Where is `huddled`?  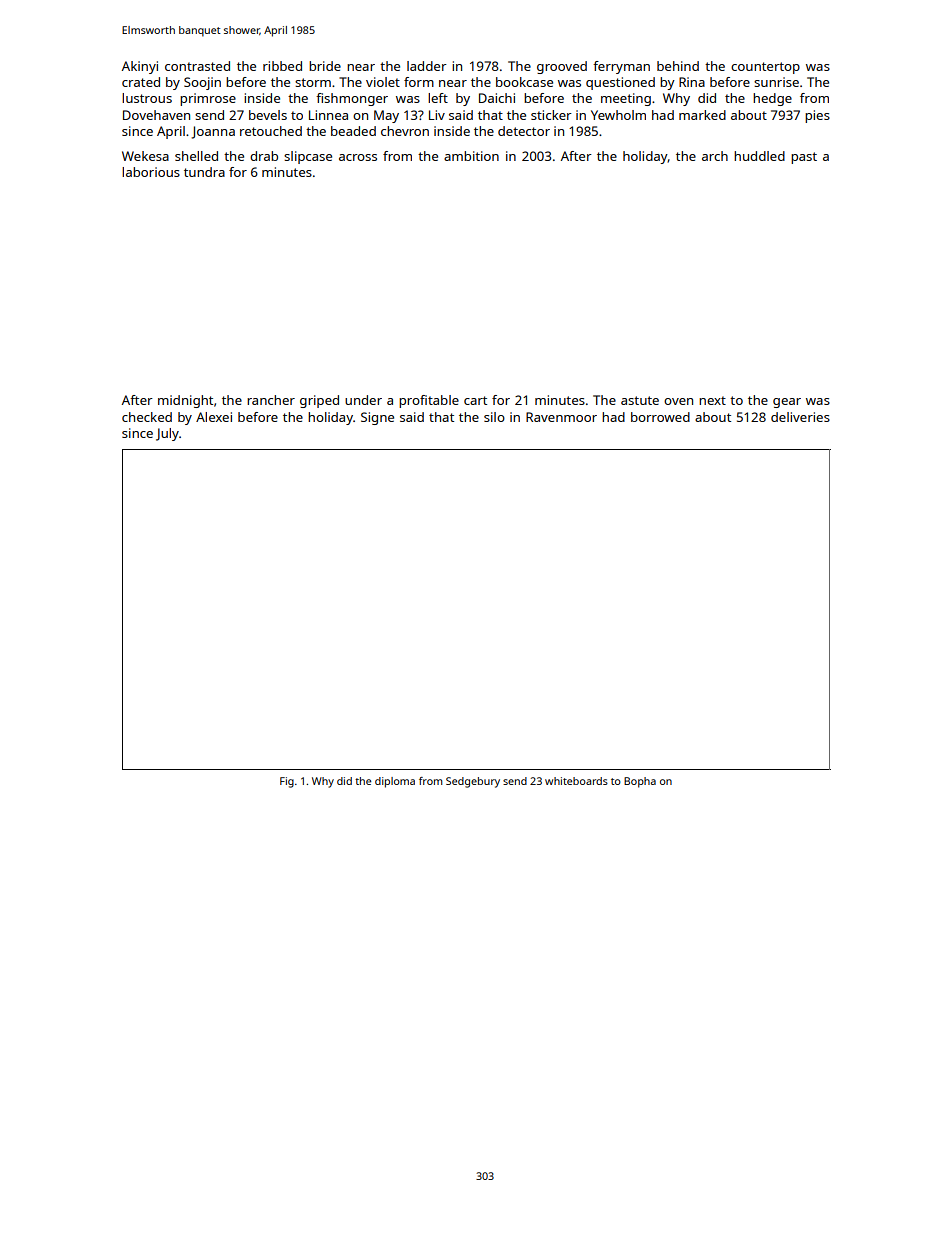 huddled is located at coordinates (759, 156).
